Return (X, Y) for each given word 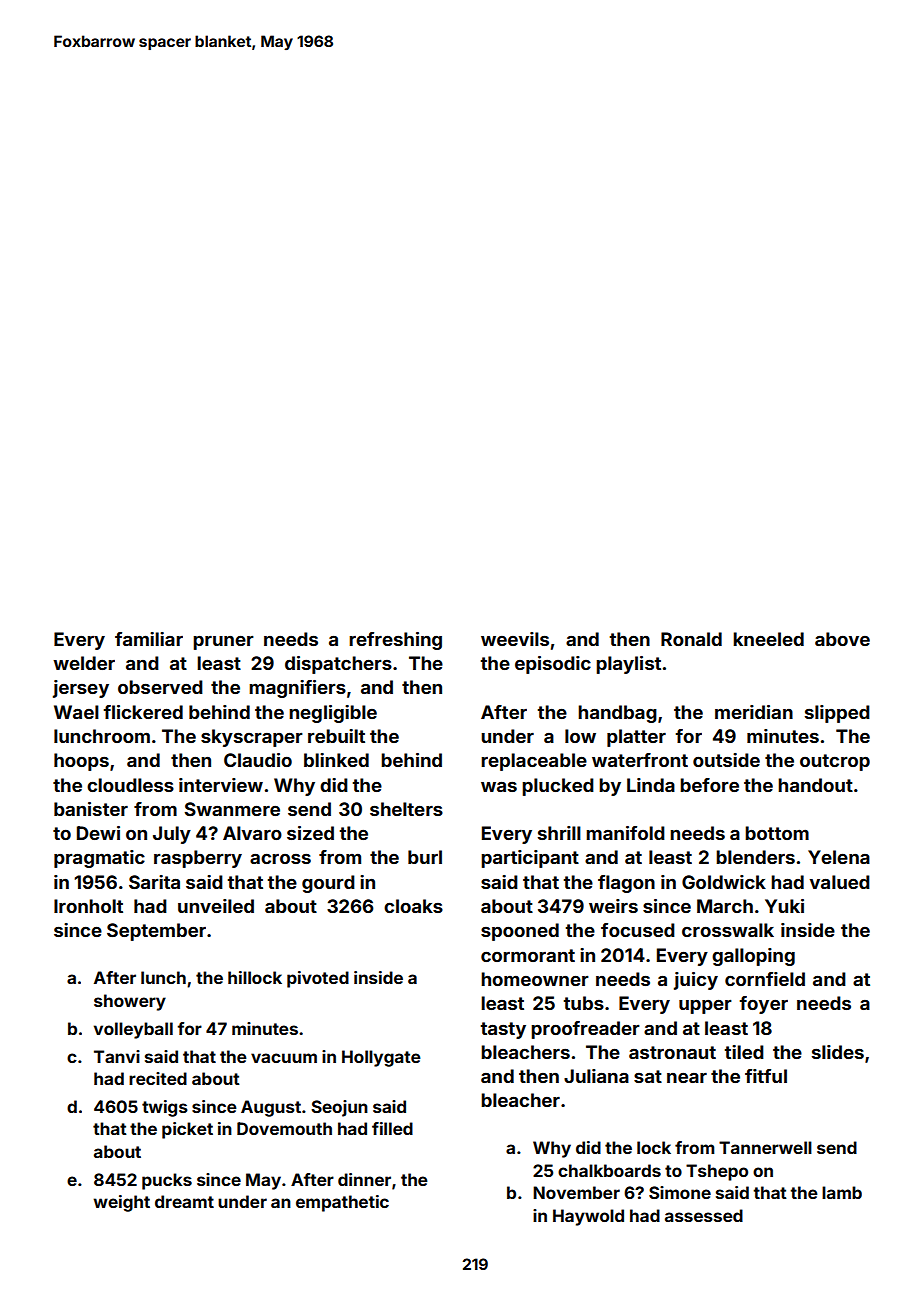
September (156, 932)
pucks (167, 1181)
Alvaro (252, 833)
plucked (558, 787)
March (725, 906)
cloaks (413, 906)
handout (815, 785)
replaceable (534, 762)
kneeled (768, 639)
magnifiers (297, 689)
